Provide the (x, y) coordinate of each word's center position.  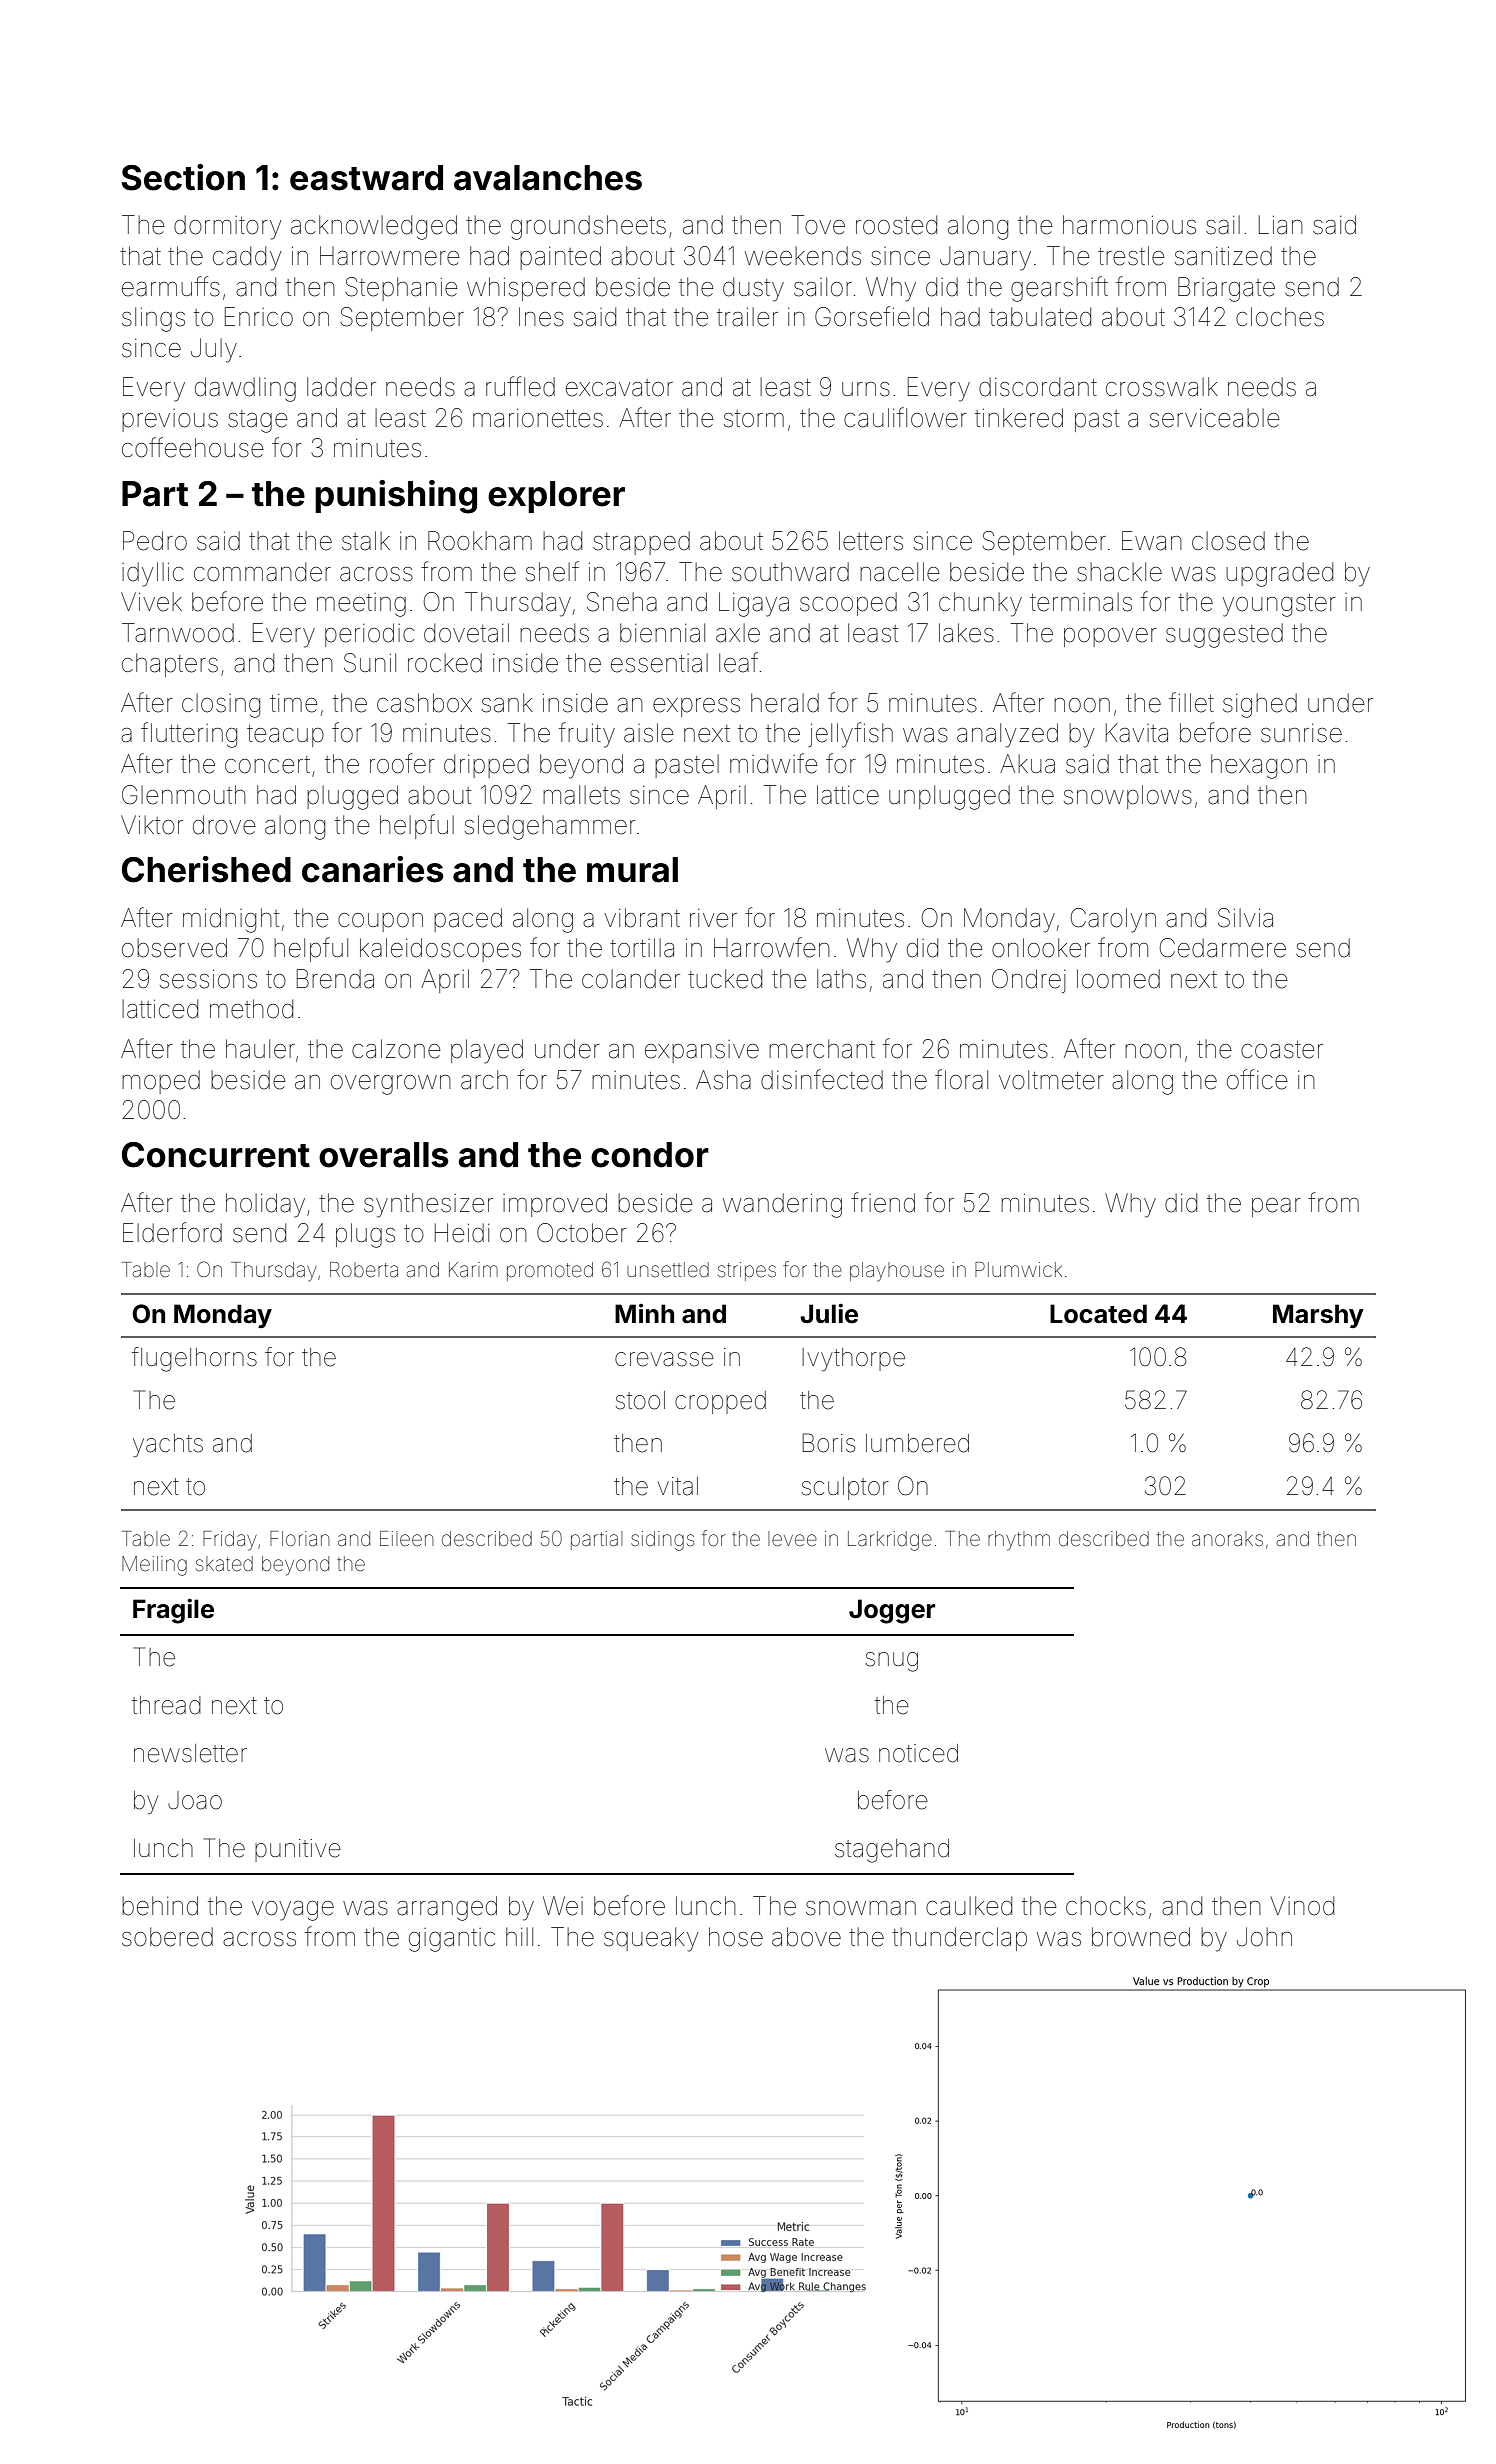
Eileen (406, 1538)
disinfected (822, 1079)
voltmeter (1051, 1080)
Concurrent (216, 1155)
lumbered (917, 1443)
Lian (1281, 225)
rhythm (1019, 1541)
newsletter (190, 1753)
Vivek (151, 602)
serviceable (1214, 418)
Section (183, 177)
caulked (969, 1906)
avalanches (548, 178)
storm (754, 419)
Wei (563, 1906)
